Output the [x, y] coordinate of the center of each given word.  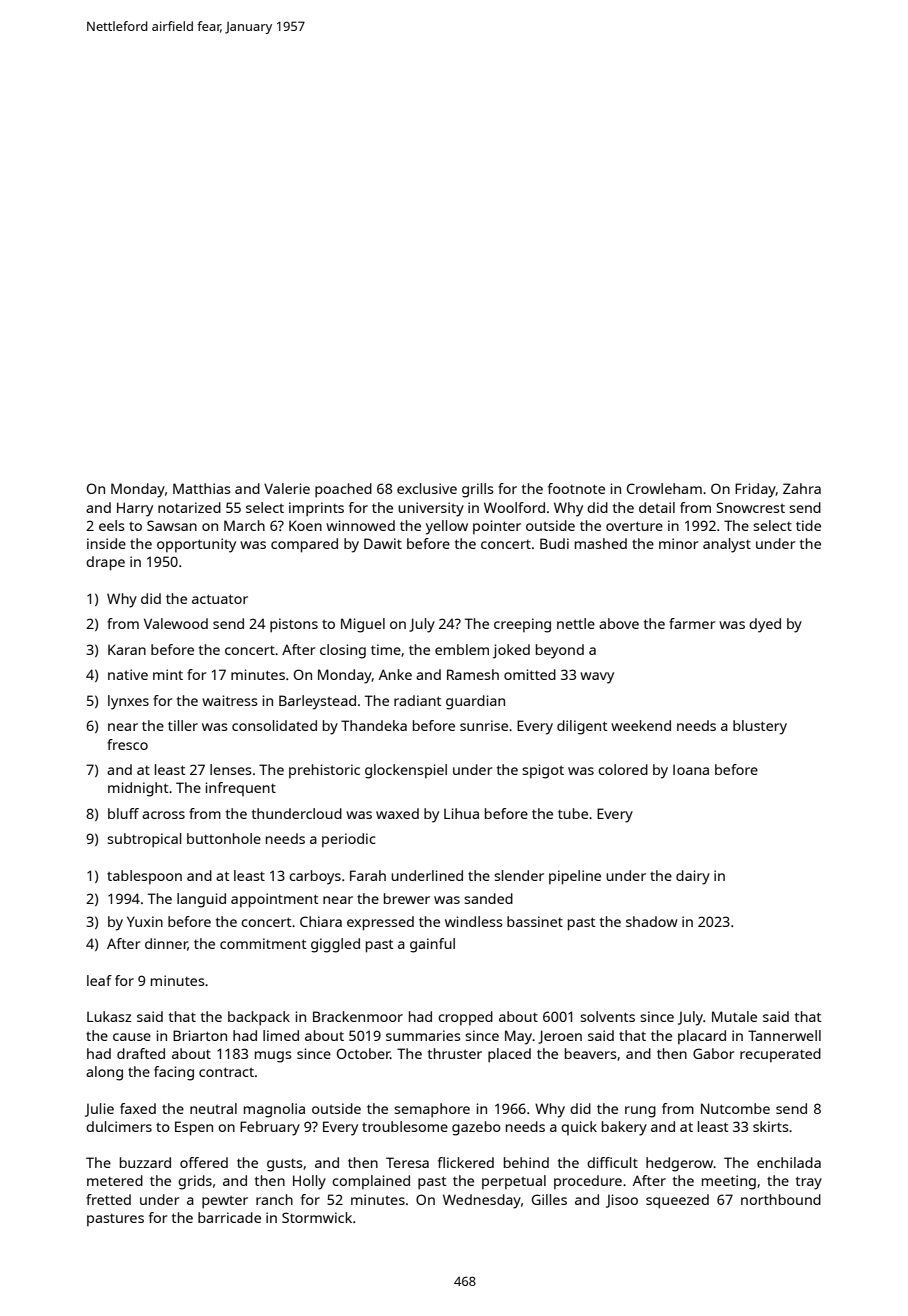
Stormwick [317, 1217]
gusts [285, 1165]
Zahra [802, 488]
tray [809, 1183]
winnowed [360, 525]
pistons [294, 625]
